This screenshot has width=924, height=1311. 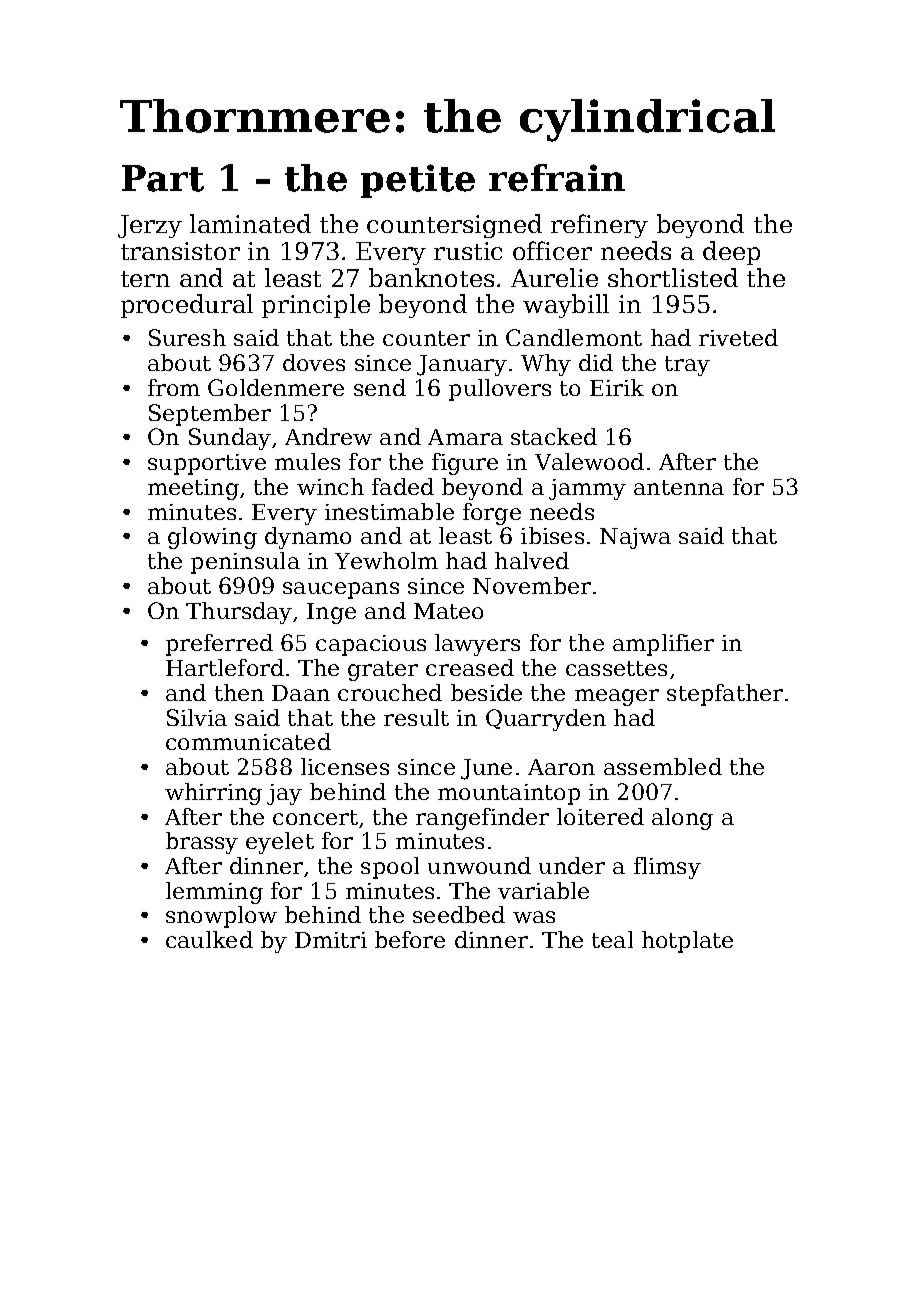 I want to click on refrain, so click(x=557, y=178).
